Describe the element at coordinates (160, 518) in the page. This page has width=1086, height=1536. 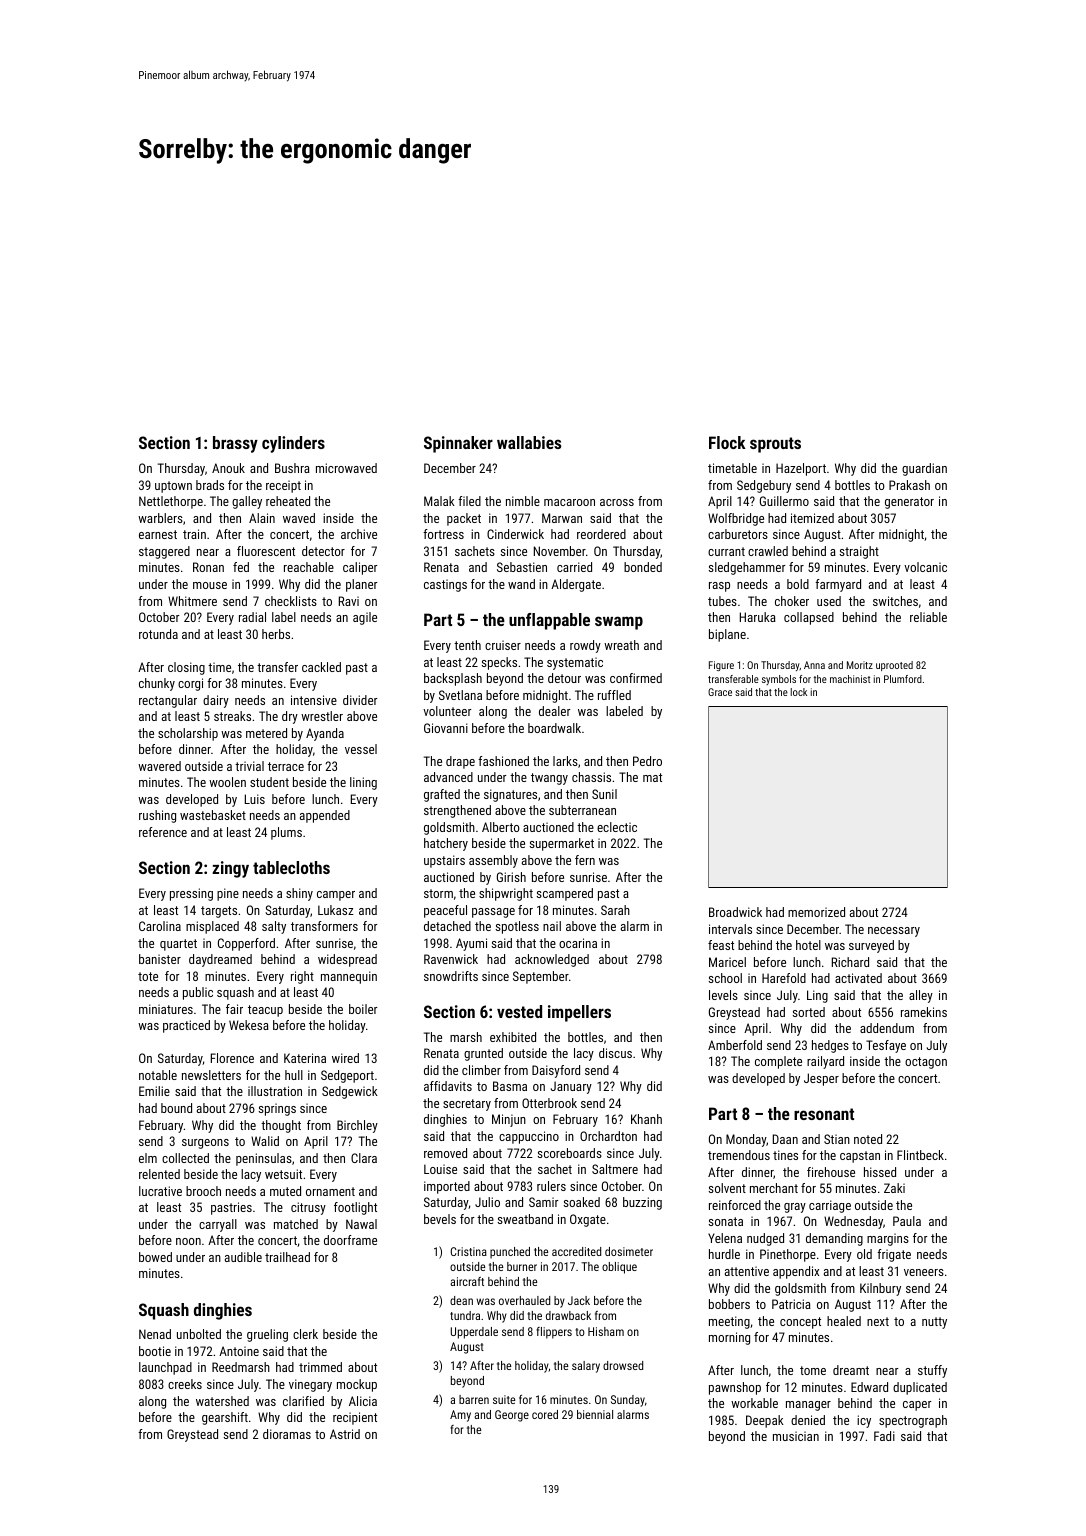
I see `warblers` at that location.
